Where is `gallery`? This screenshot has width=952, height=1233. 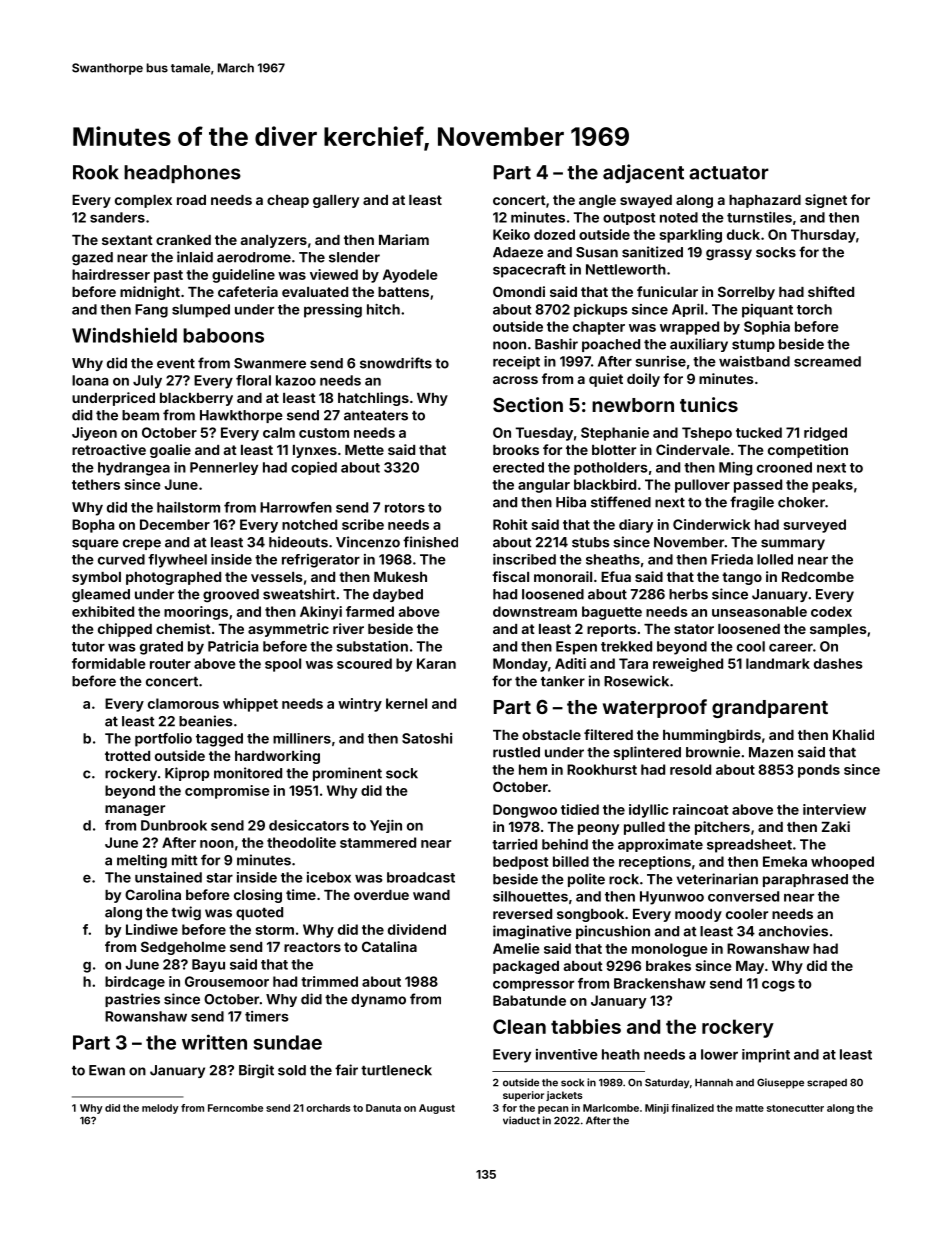 gallery is located at coordinates (336, 201).
